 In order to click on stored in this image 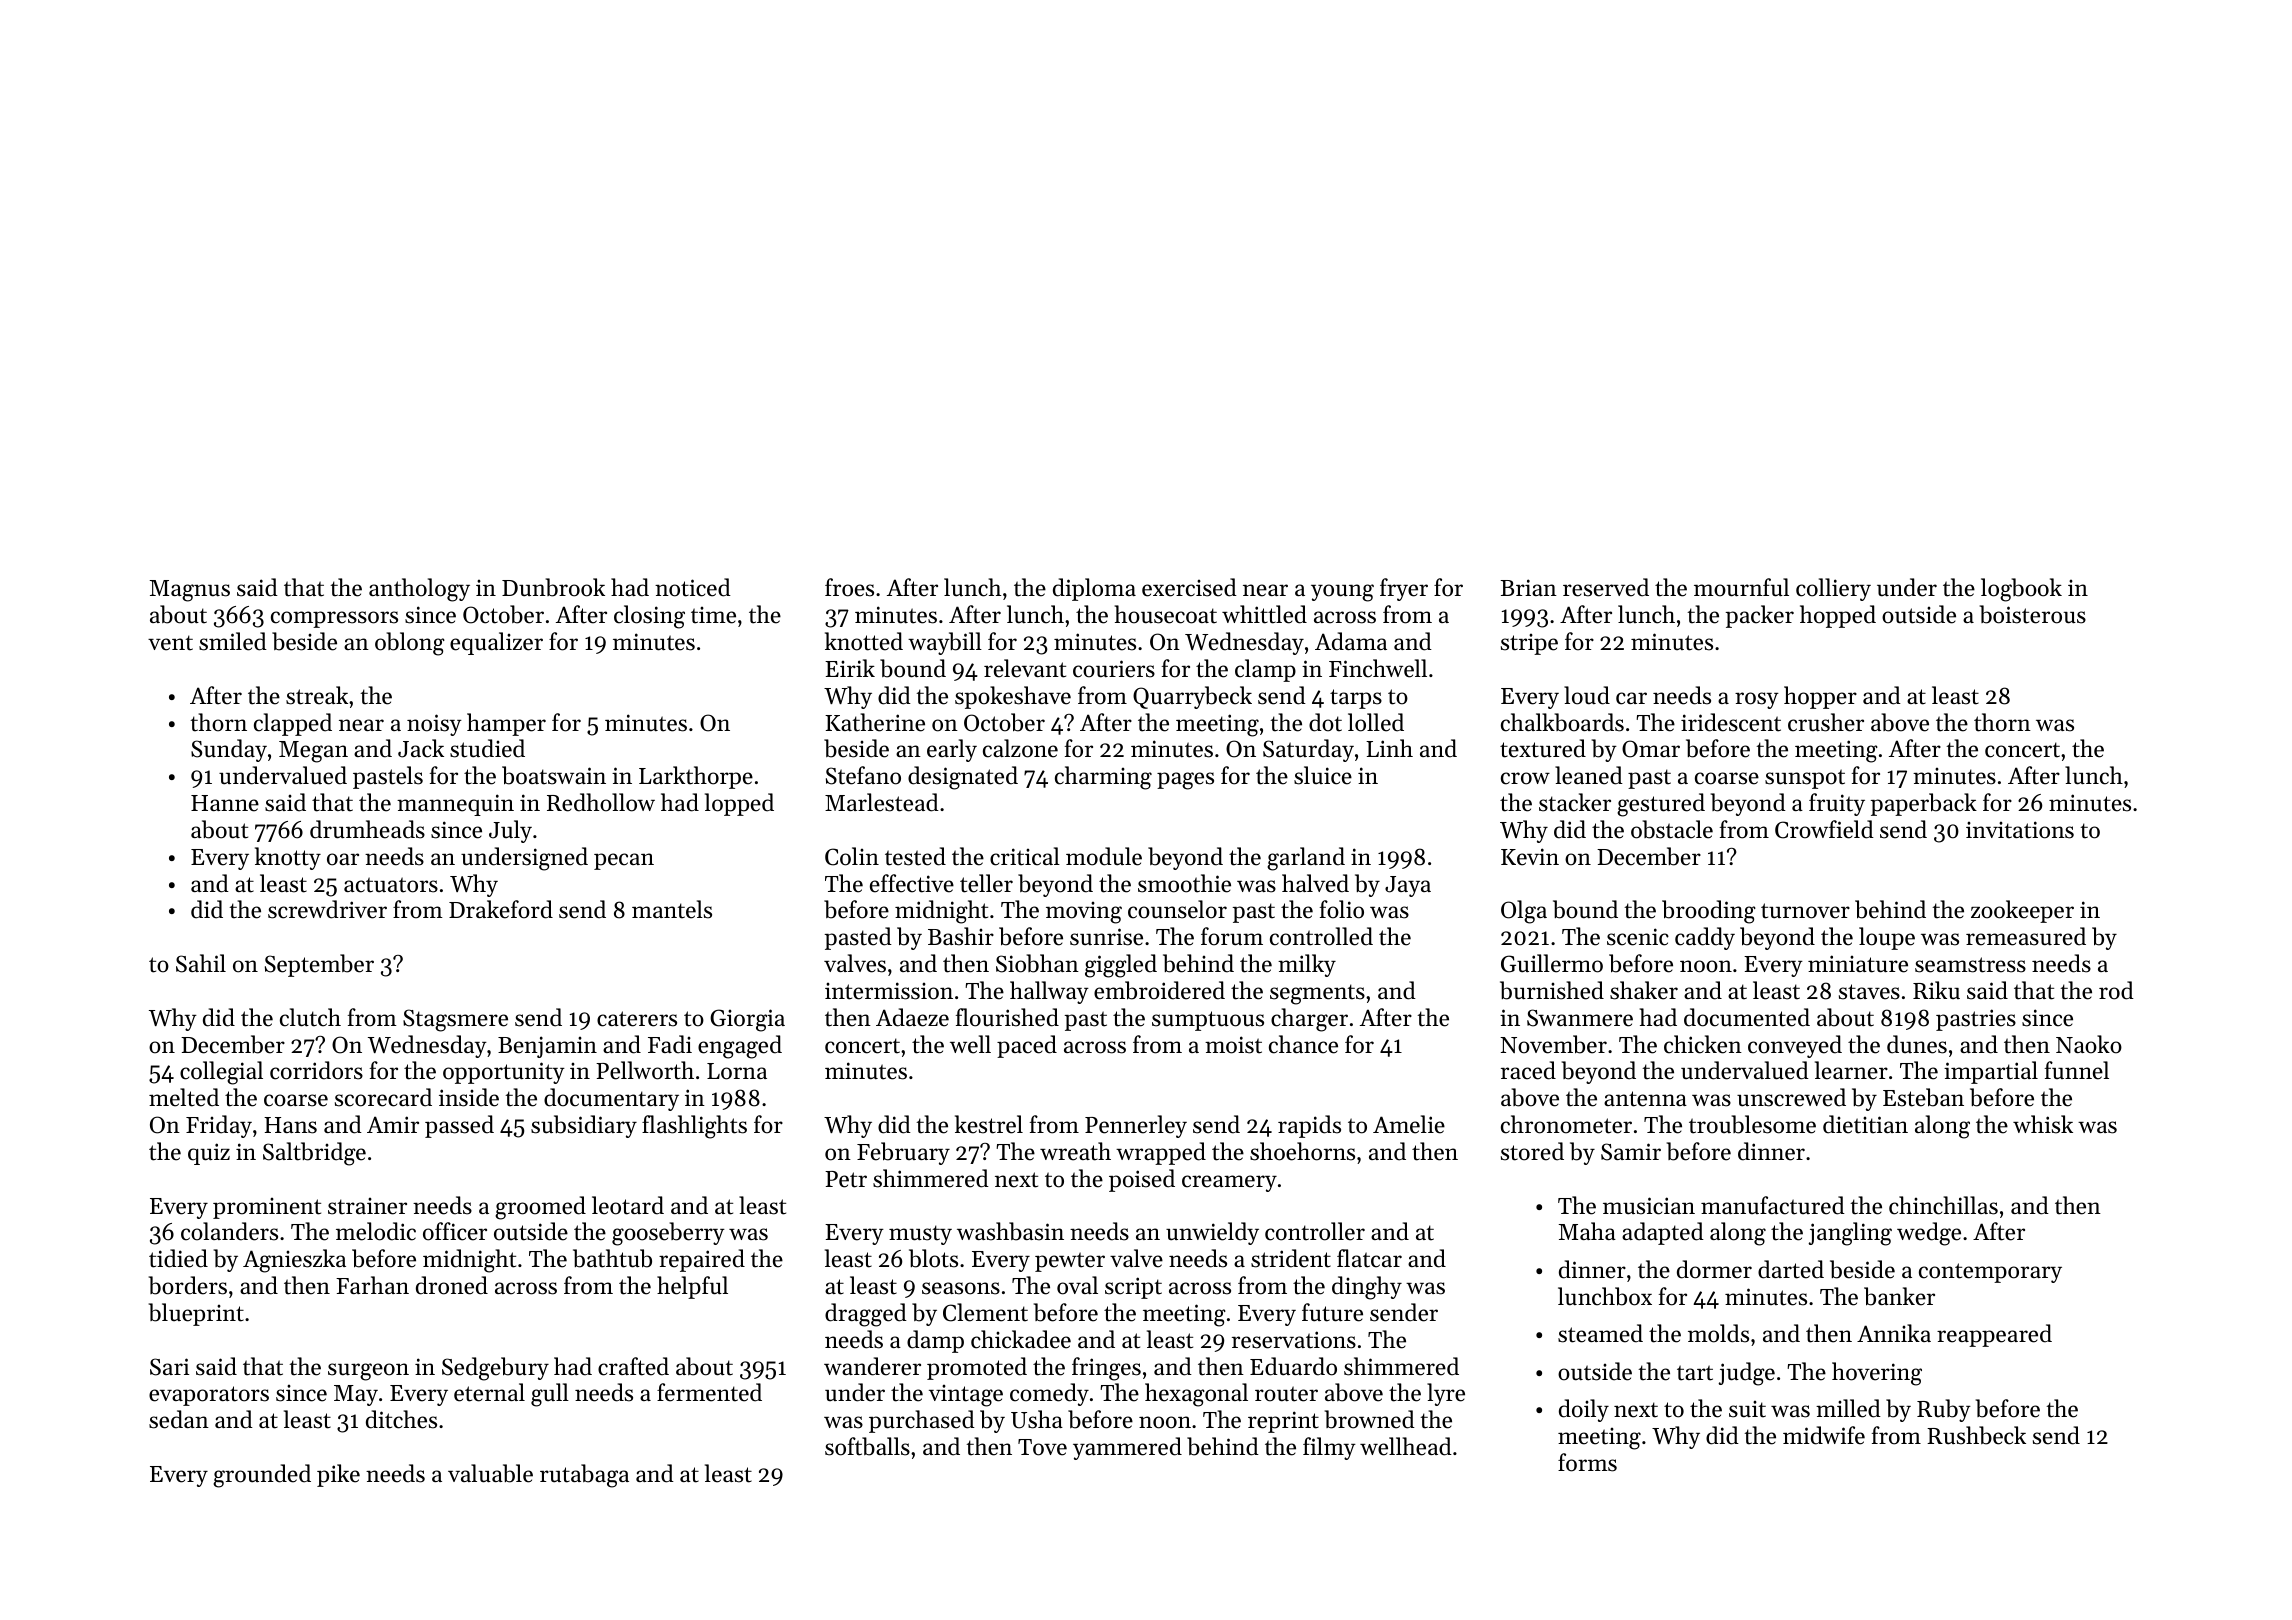, I will do `click(1532, 1151)`.
